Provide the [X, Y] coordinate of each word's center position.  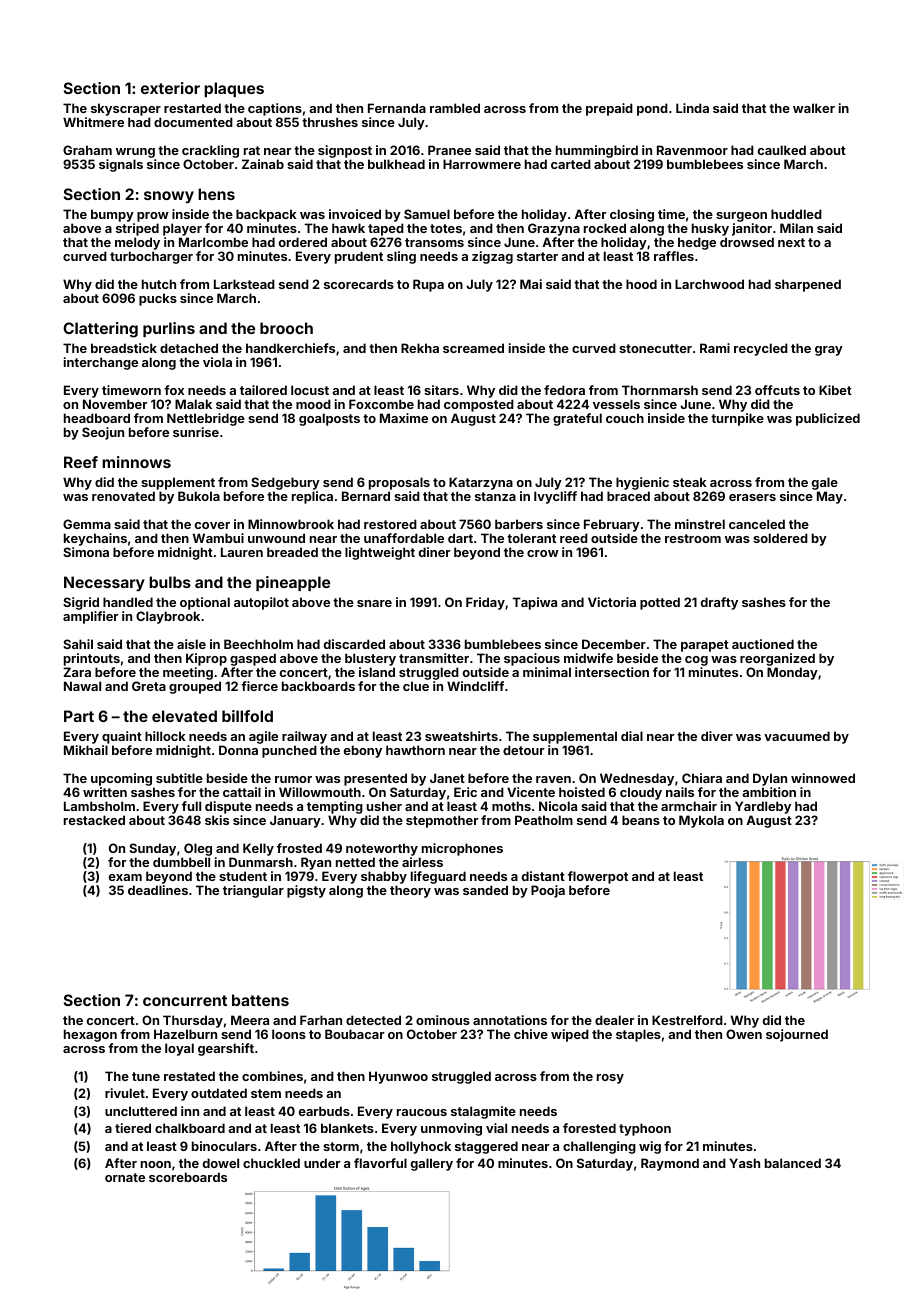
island [377, 672]
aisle [191, 644]
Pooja [548, 891]
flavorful [380, 1163]
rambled [455, 108]
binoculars [224, 1146]
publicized [828, 419]
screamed [473, 348]
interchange [101, 363]
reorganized [777, 659]
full [191, 806]
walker [814, 108]
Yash [745, 1163]
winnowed [823, 778]
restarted [192, 108]
